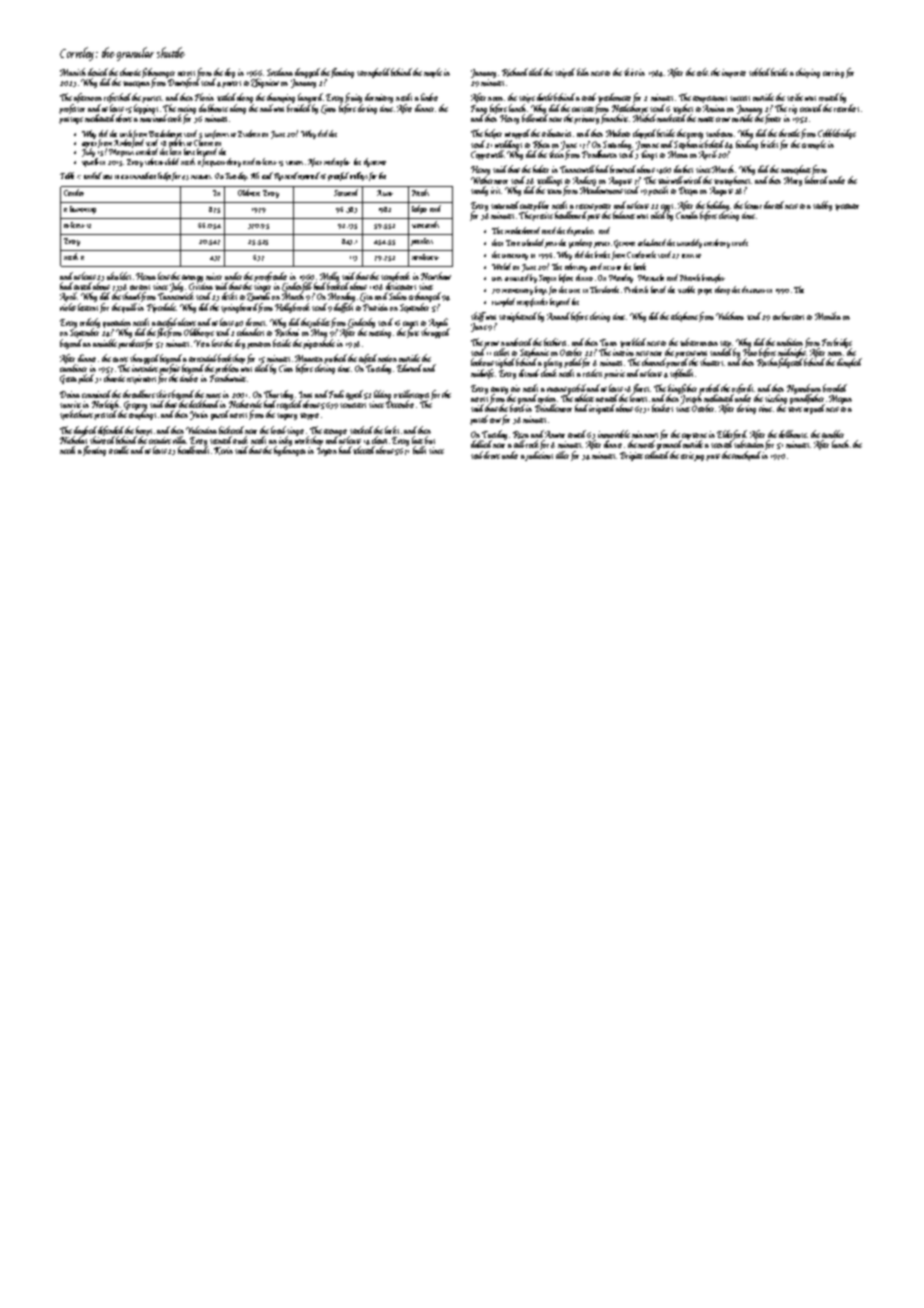 This image has width=924, height=1308. Describe the element at coordinates (193, 450) in the image. I see `headbands` at that location.
